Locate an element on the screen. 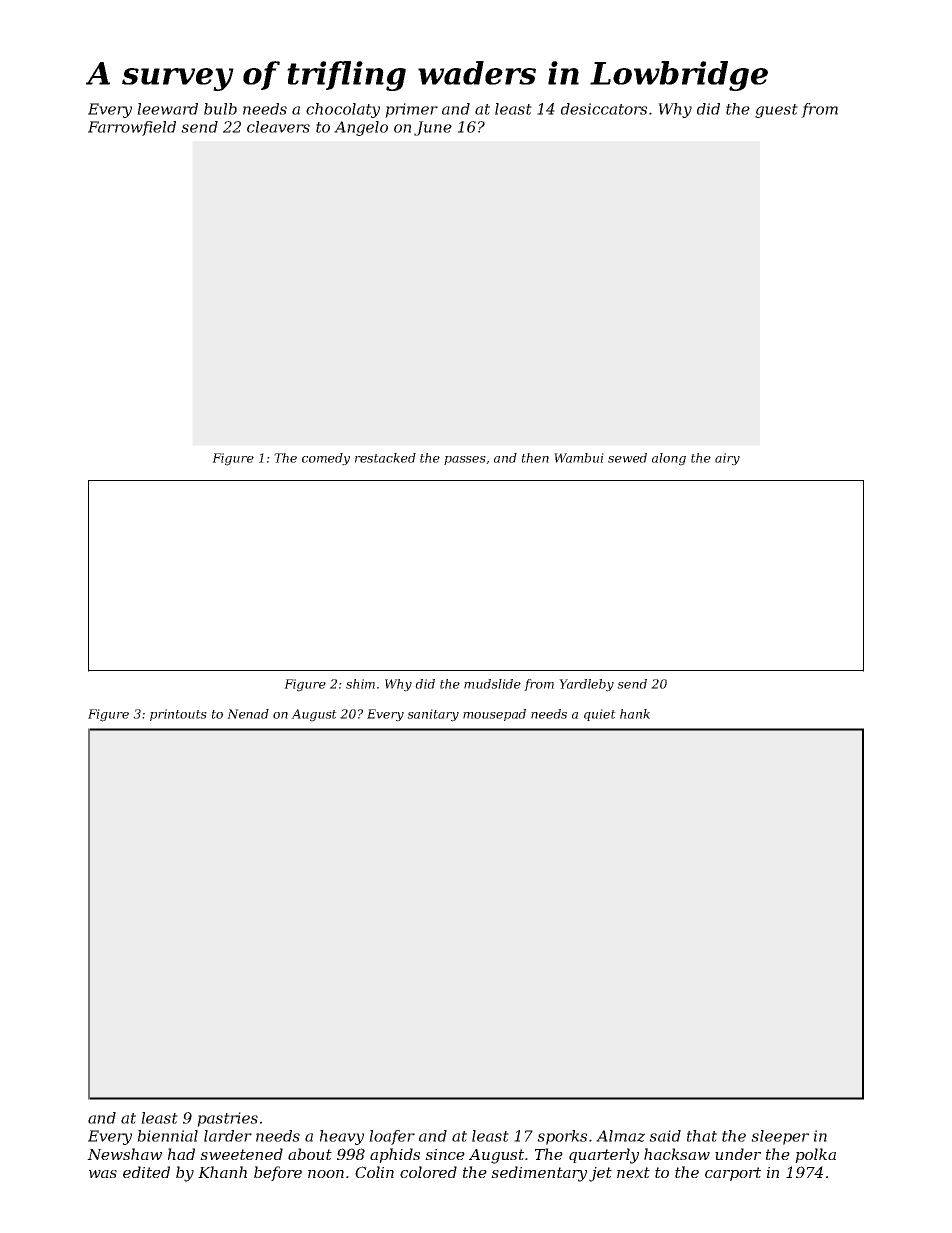 The image size is (952, 1233). sanitary is located at coordinates (433, 715).
